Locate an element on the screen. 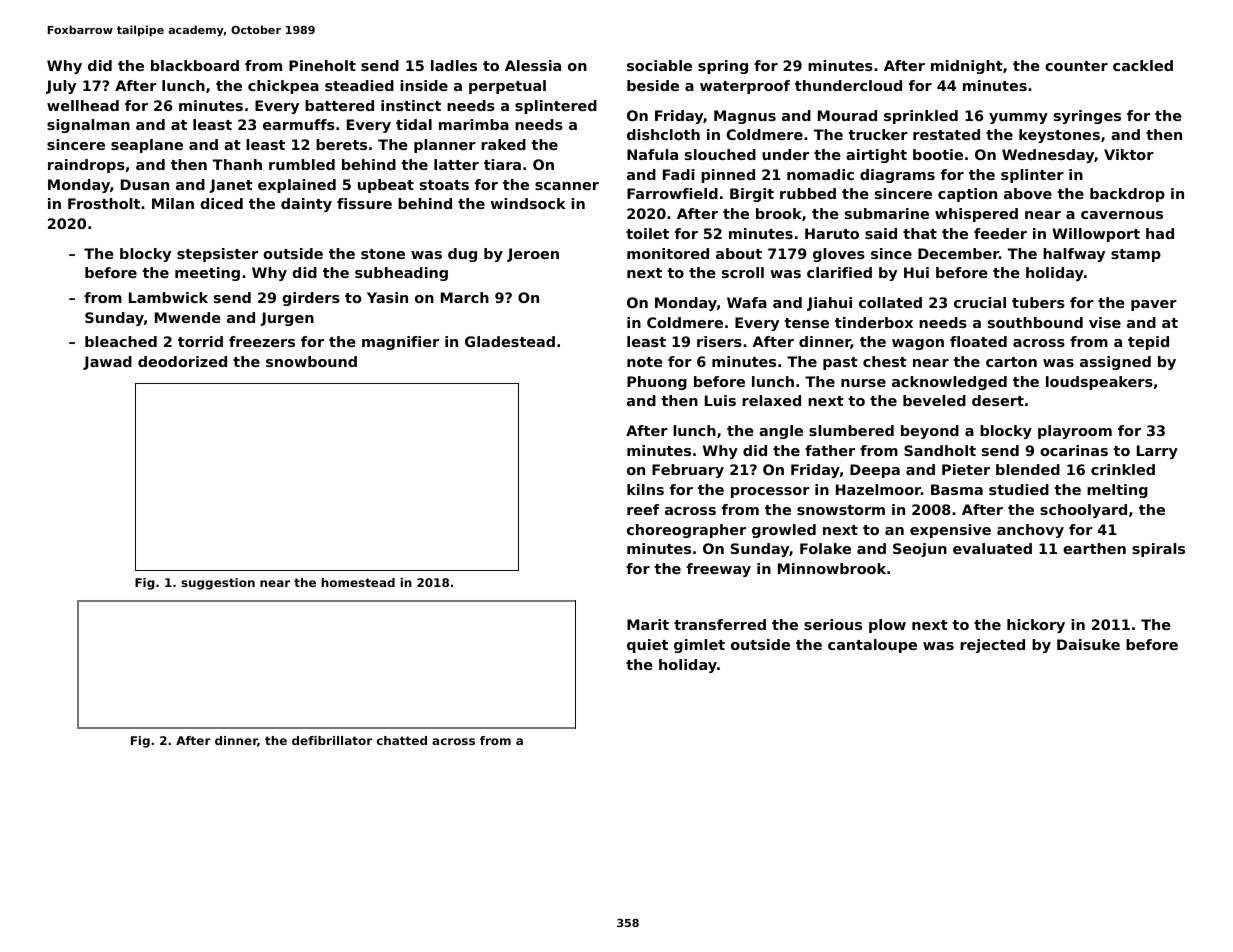 This screenshot has height=952, width=1233. father is located at coordinates (830, 450).
